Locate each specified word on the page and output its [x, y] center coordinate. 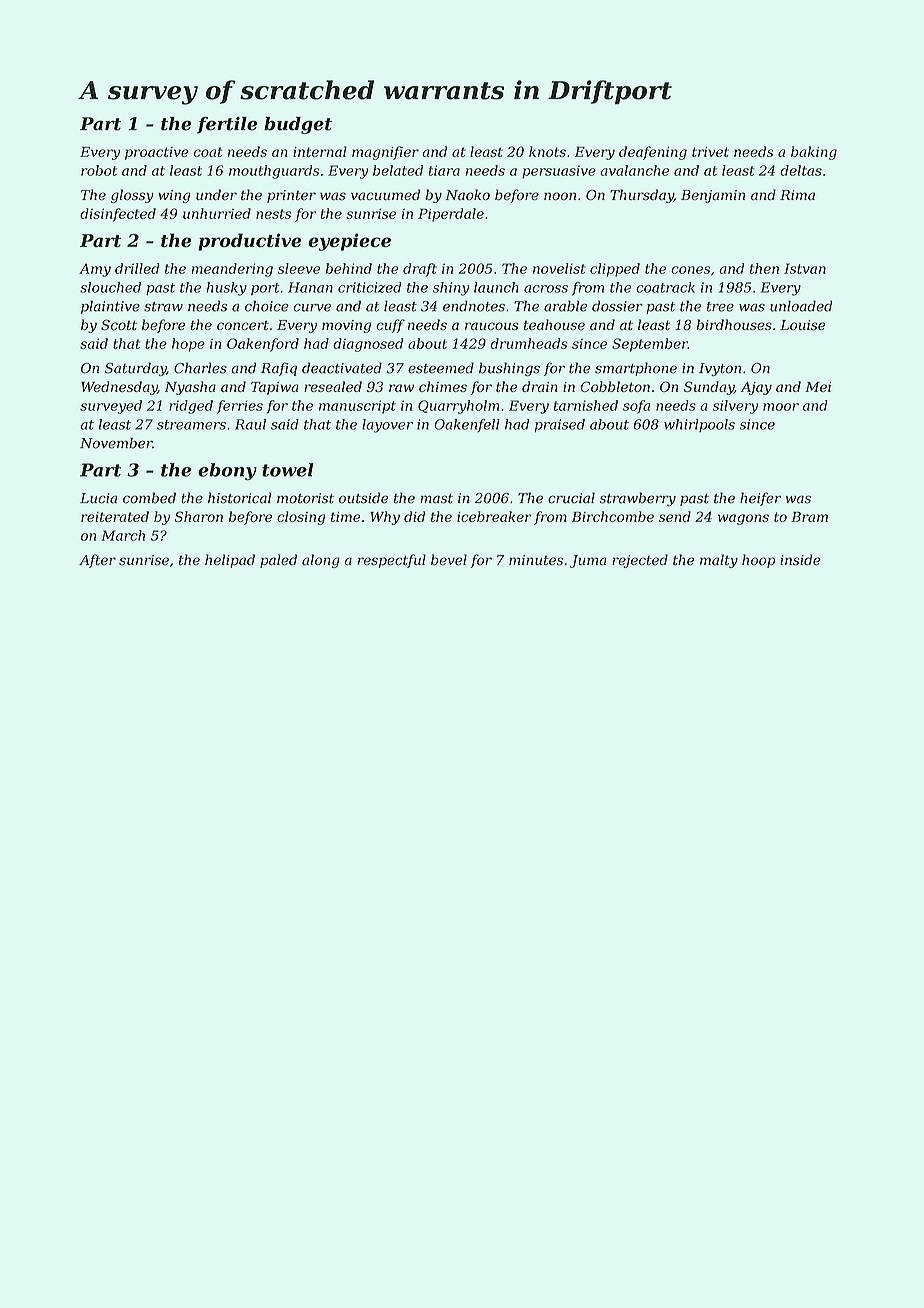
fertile [227, 125]
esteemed [441, 368]
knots [547, 151]
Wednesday [119, 388]
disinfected [118, 215]
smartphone [636, 369]
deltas [801, 170]
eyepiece [349, 242]
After [97, 561]
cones [690, 270]
